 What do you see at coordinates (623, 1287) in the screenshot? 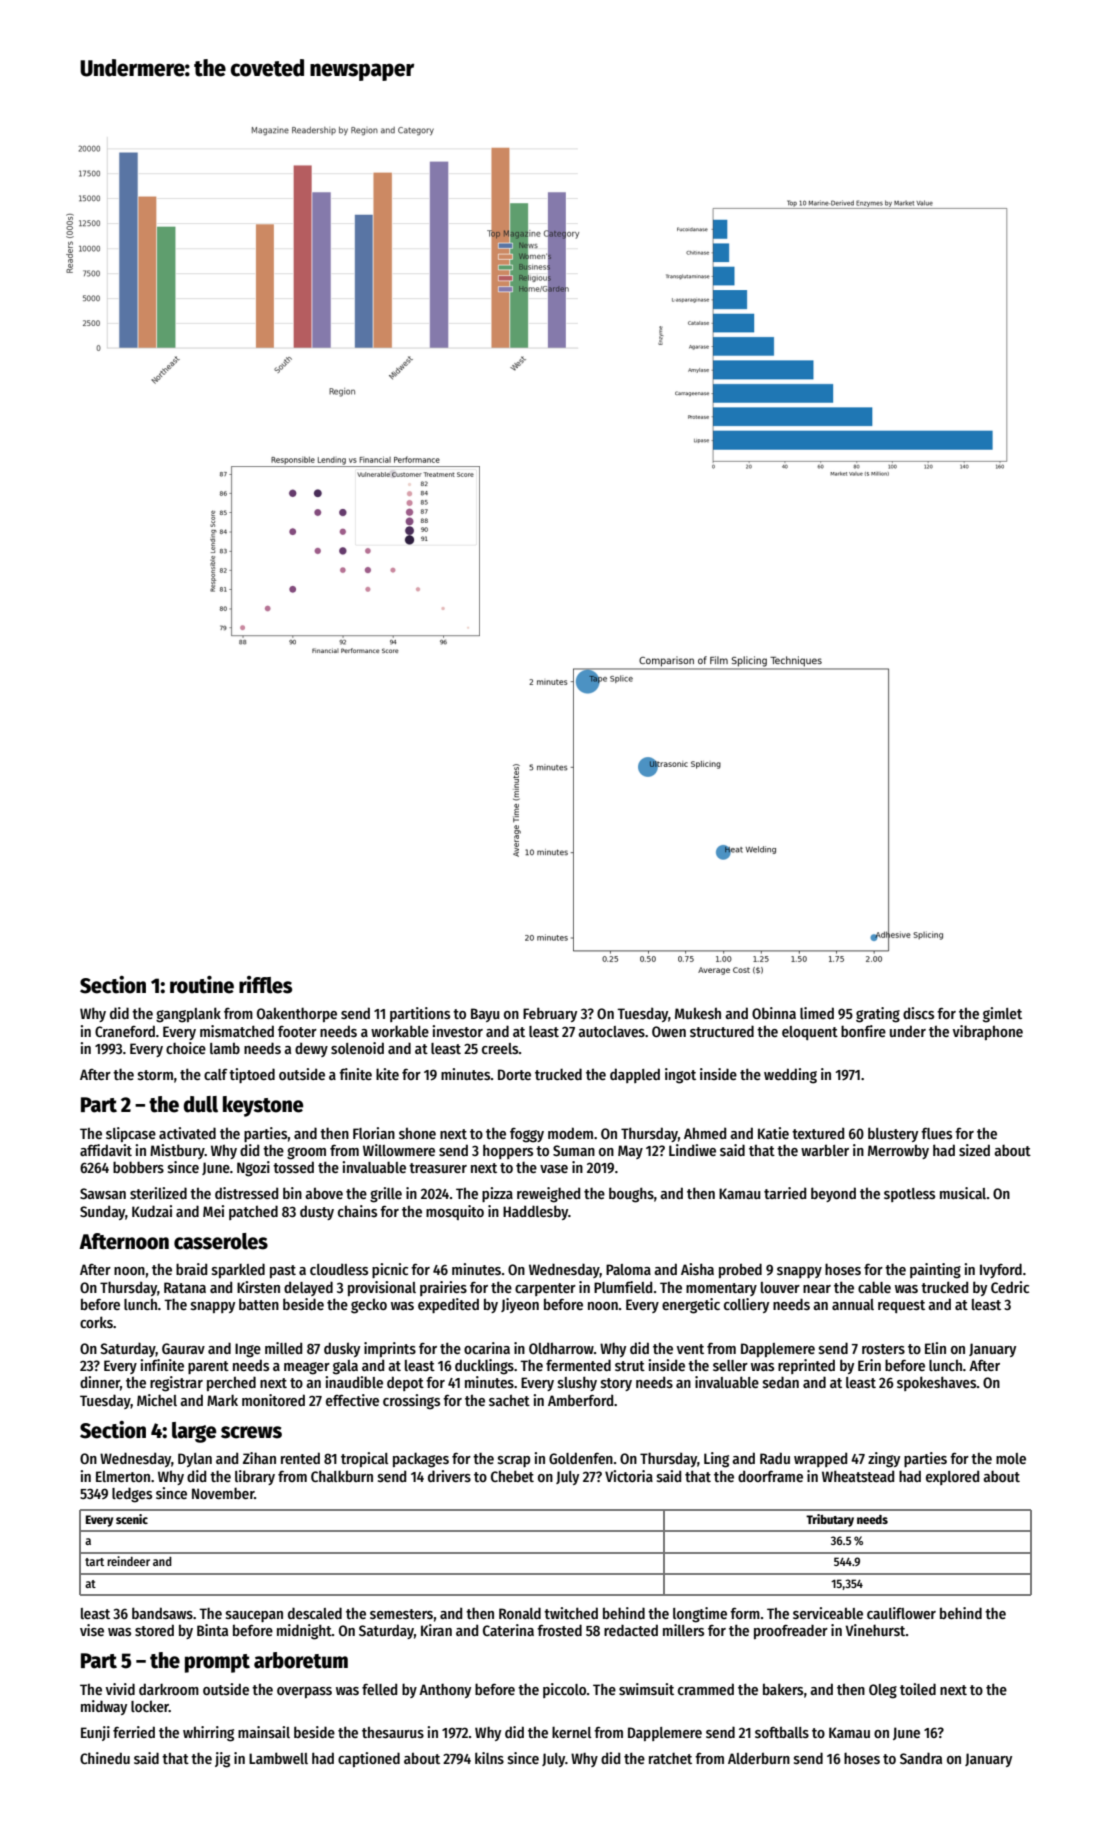
I see `Plumfield` at bounding box center [623, 1287].
